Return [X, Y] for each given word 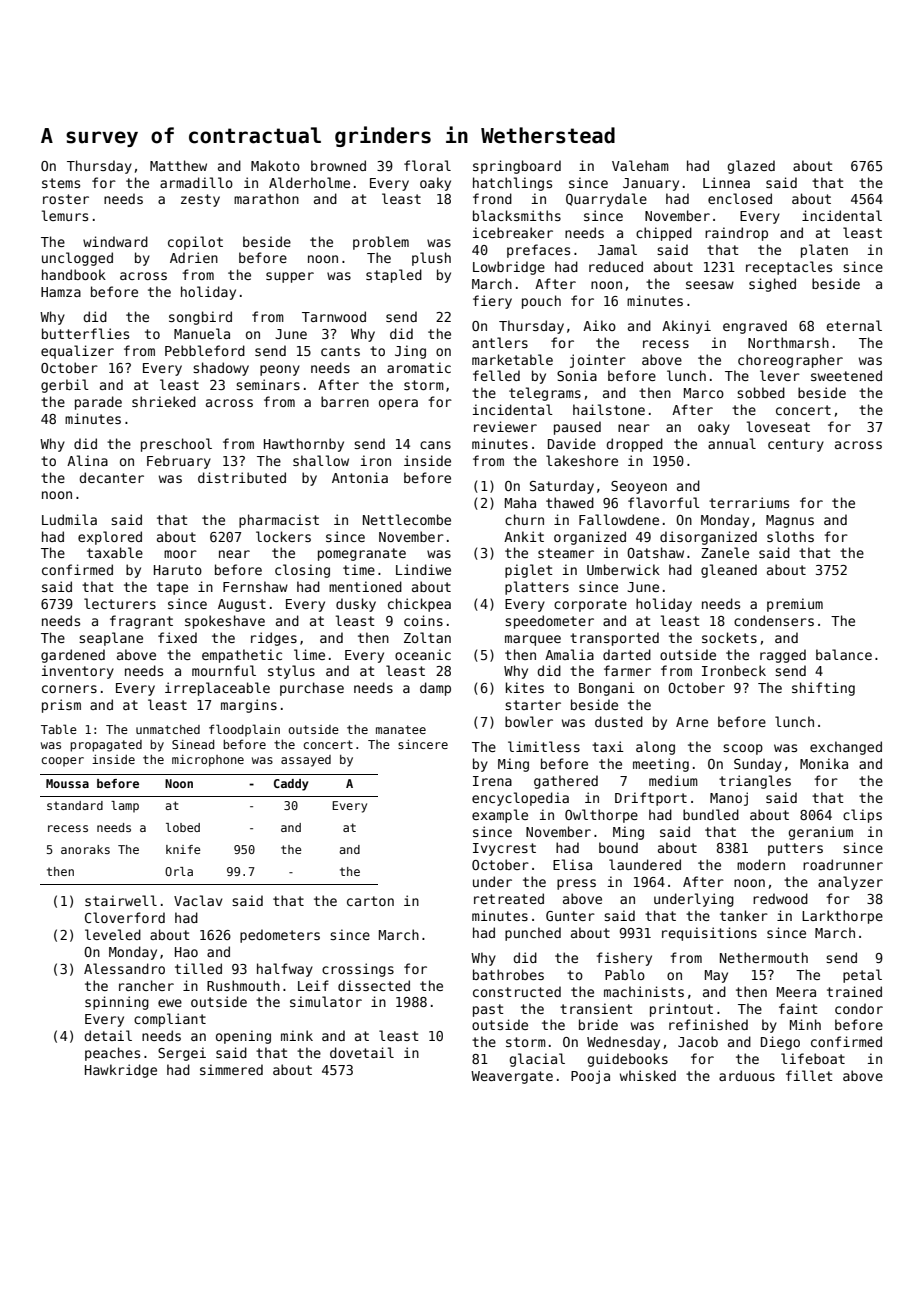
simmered [231, 1069]
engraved [755, 327]
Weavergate [512, 1077]
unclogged [77, 259]
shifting [823, 689]
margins [249, 706]
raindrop [736, 234]
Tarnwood [334, 316]
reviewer [505, 426]
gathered [566, 782]
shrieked [164, 401]
